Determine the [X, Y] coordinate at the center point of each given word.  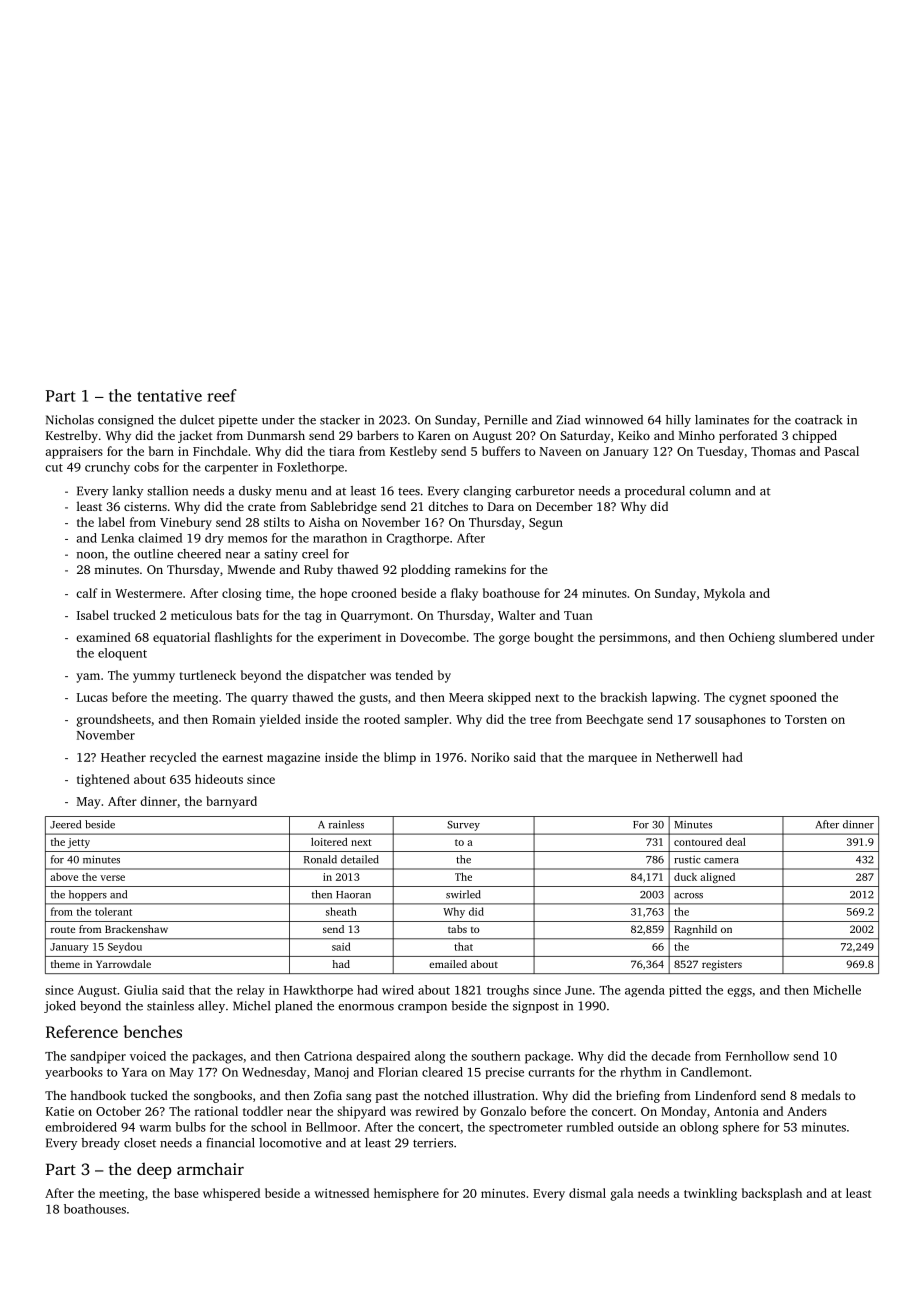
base [186, 1193]
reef [222, 395]
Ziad [568, 420]
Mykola [724, 594]
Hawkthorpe [318, 991]
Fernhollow [757, 1056]
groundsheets [114, 720]
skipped [509, 698]
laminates [722, 420]
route [63, 929]
